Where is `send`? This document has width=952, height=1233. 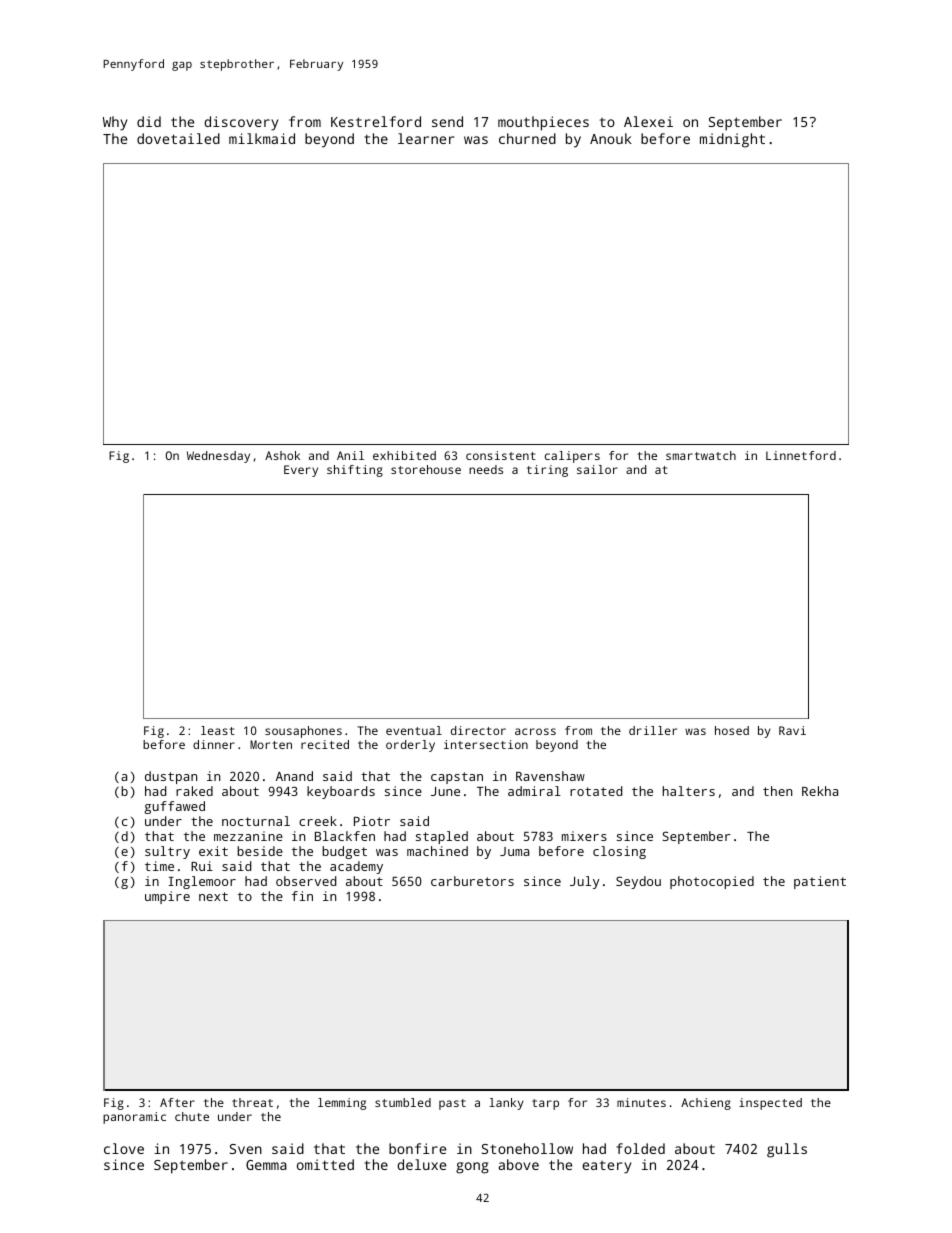 send is located at coordinates (447, 121).
